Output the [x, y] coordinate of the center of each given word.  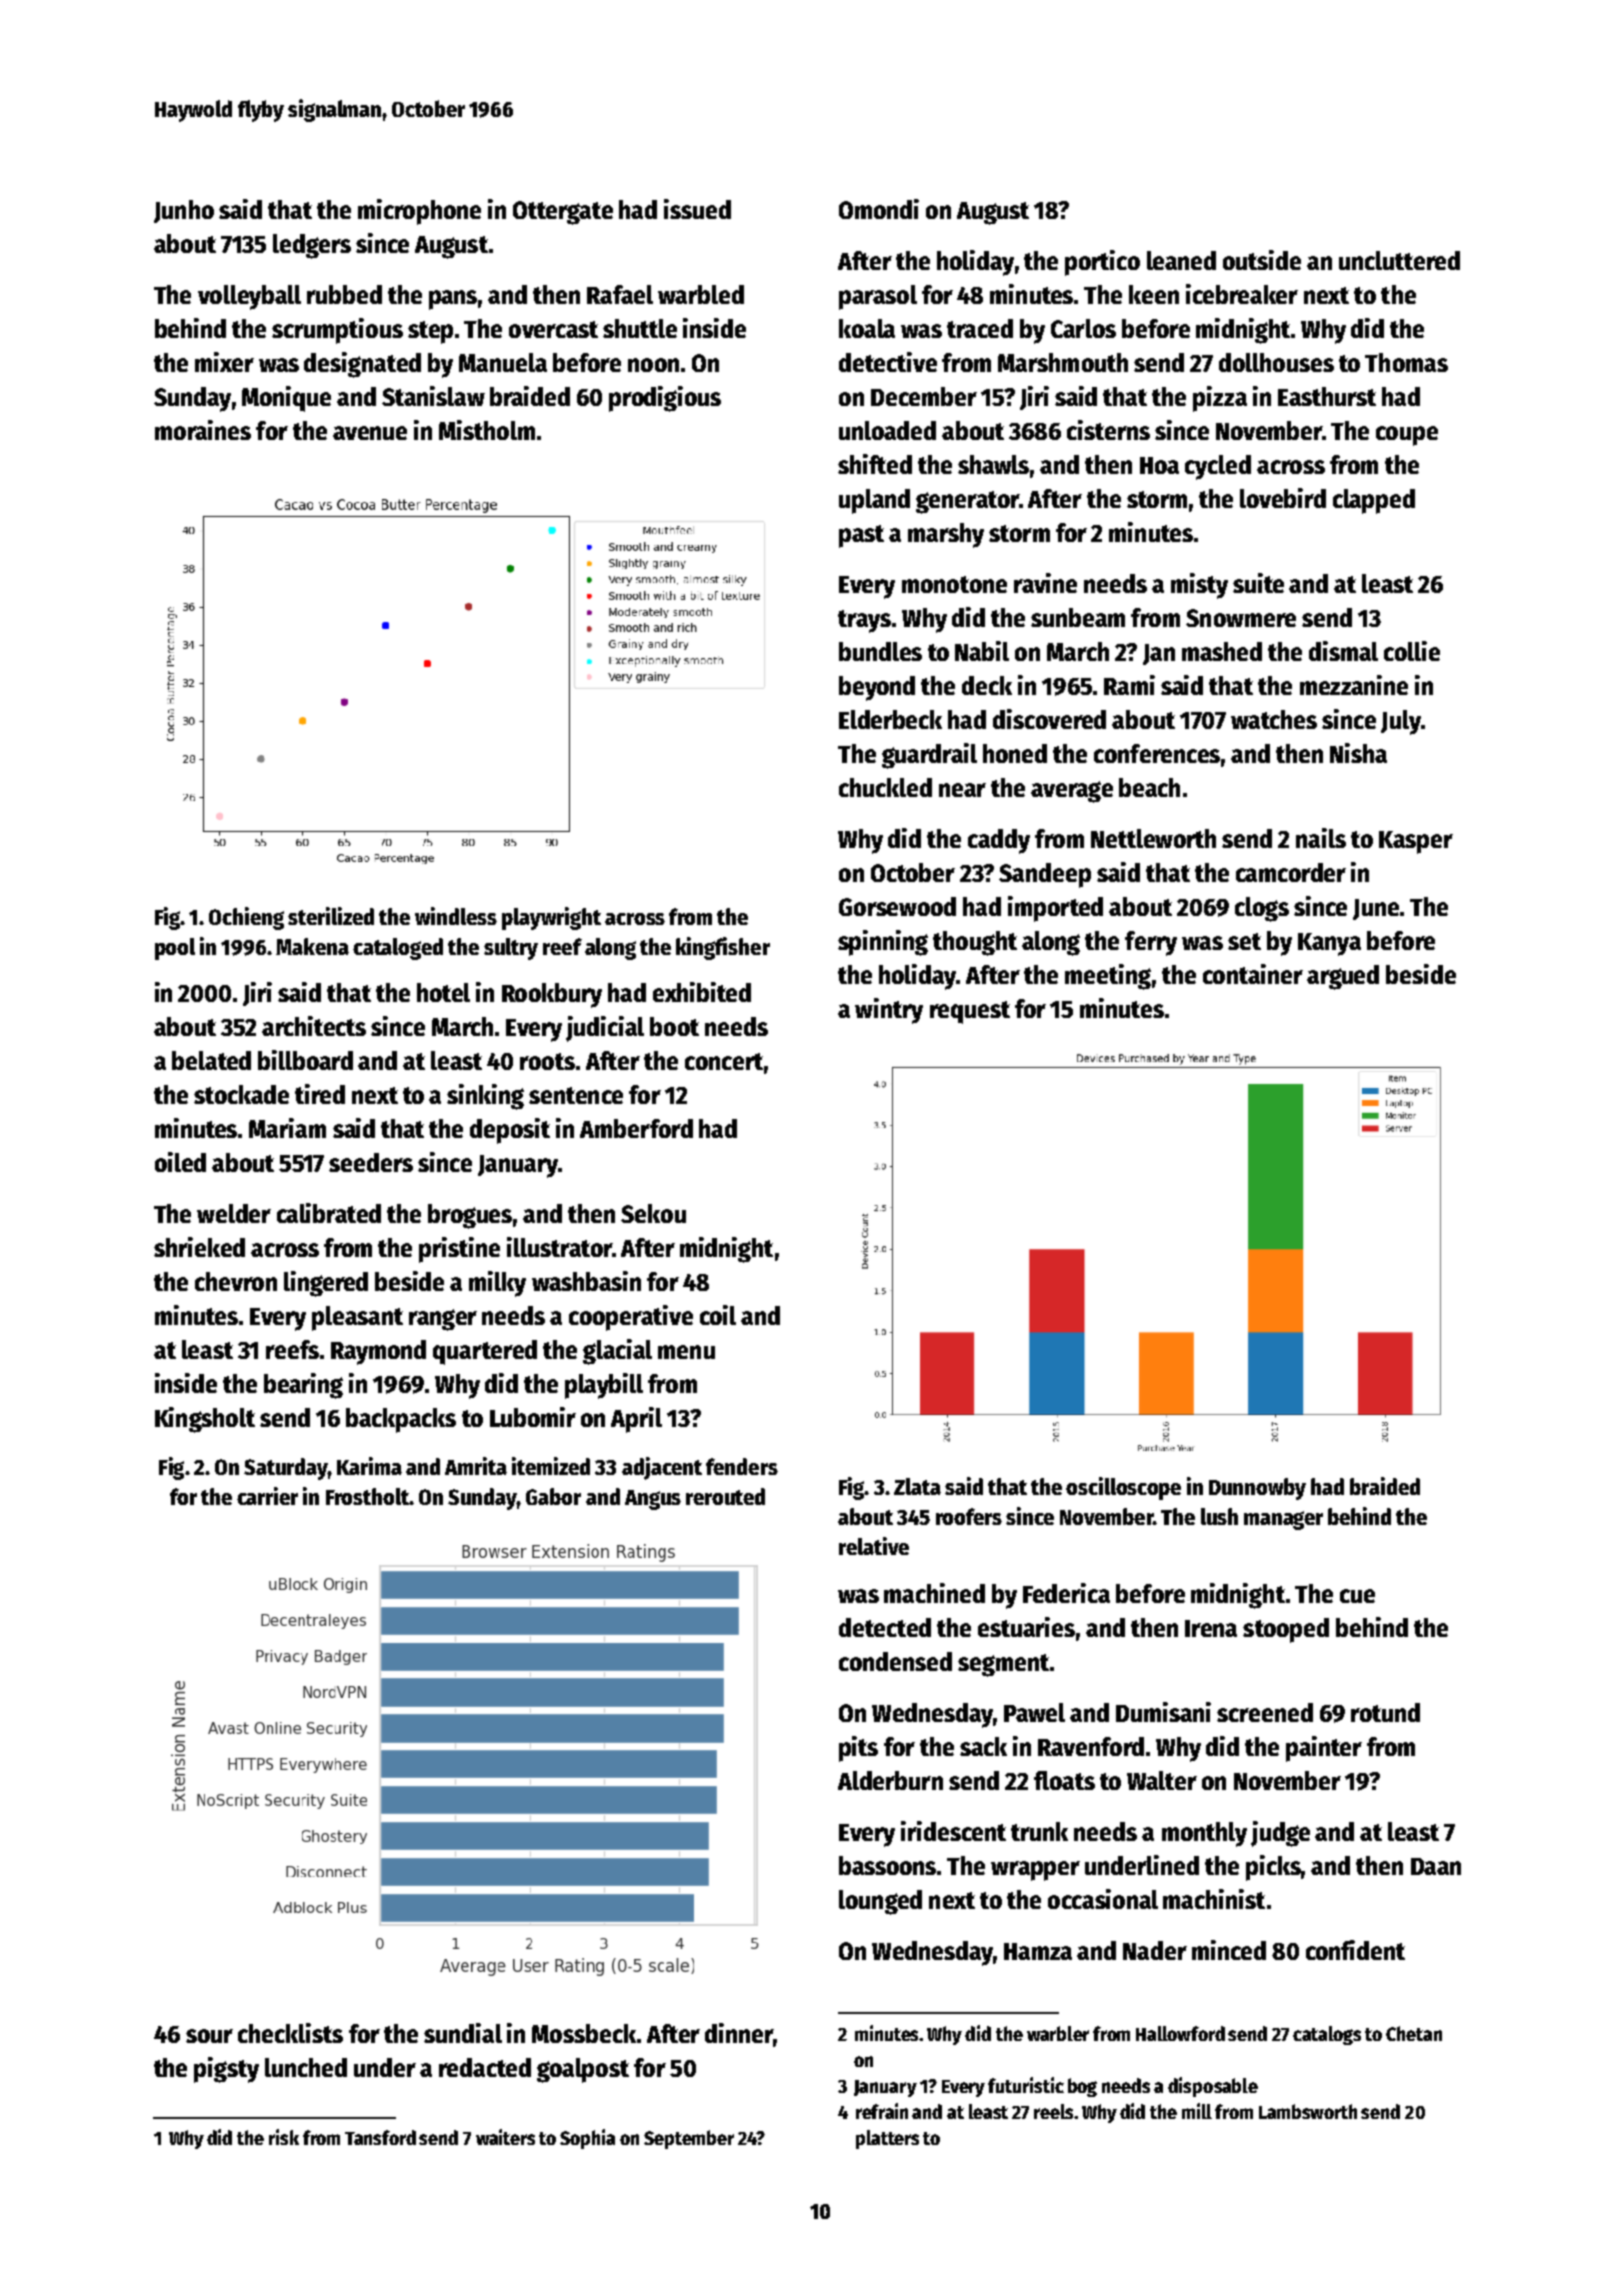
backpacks [401, 1420]
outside [1262, 260]
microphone [419, 212]
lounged [880, 1902]
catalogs [1327, 2035]
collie [1412, 651]
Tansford [380, 2137]
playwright [551, 918]
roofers [969, 1516]
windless [456, 916]
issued [697, 209]
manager [1283, 1520]
